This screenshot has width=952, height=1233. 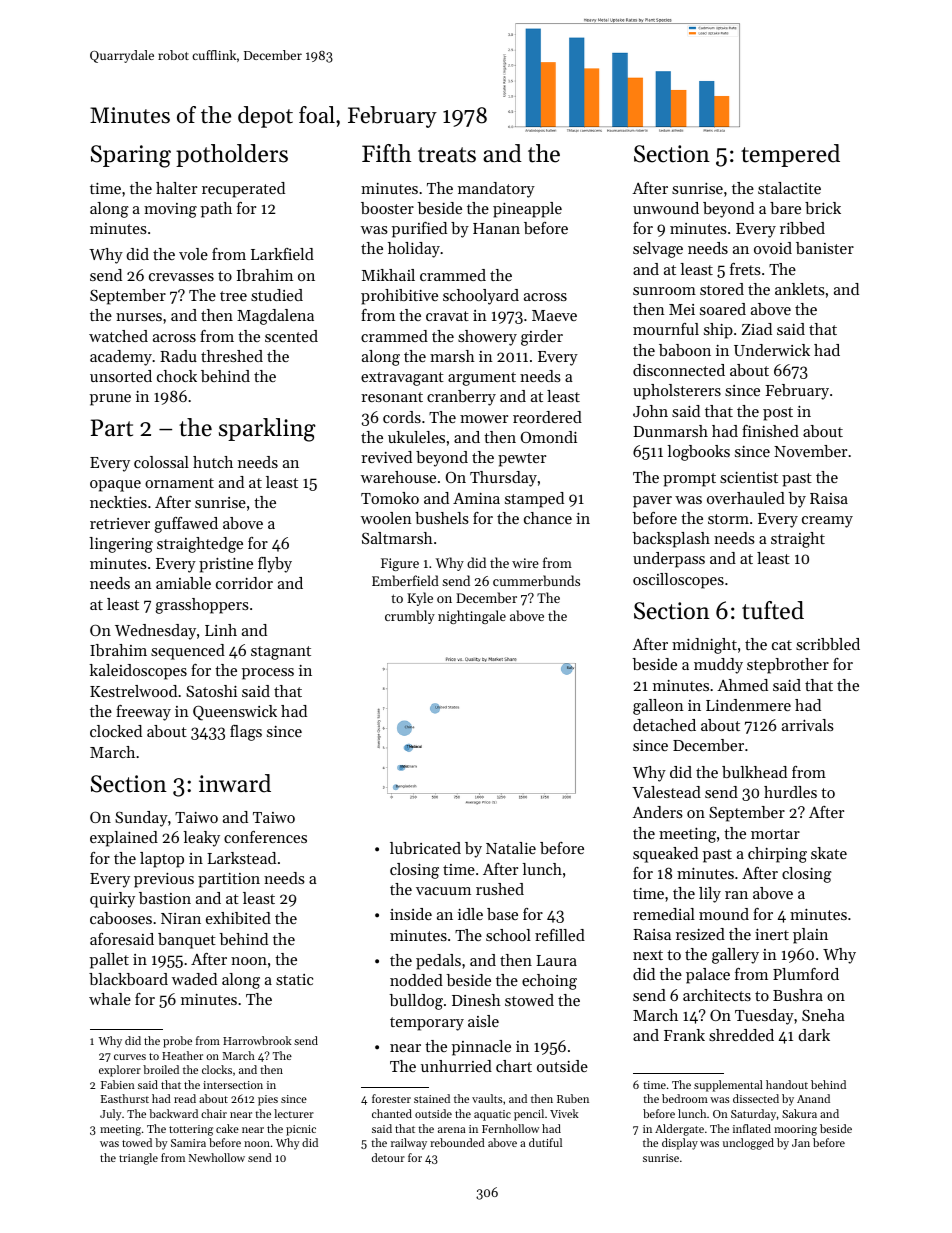 What do you see at coordinates (741, 1035) in the screenshot?
I see `shredded` at bounding box center [741, 1035].
